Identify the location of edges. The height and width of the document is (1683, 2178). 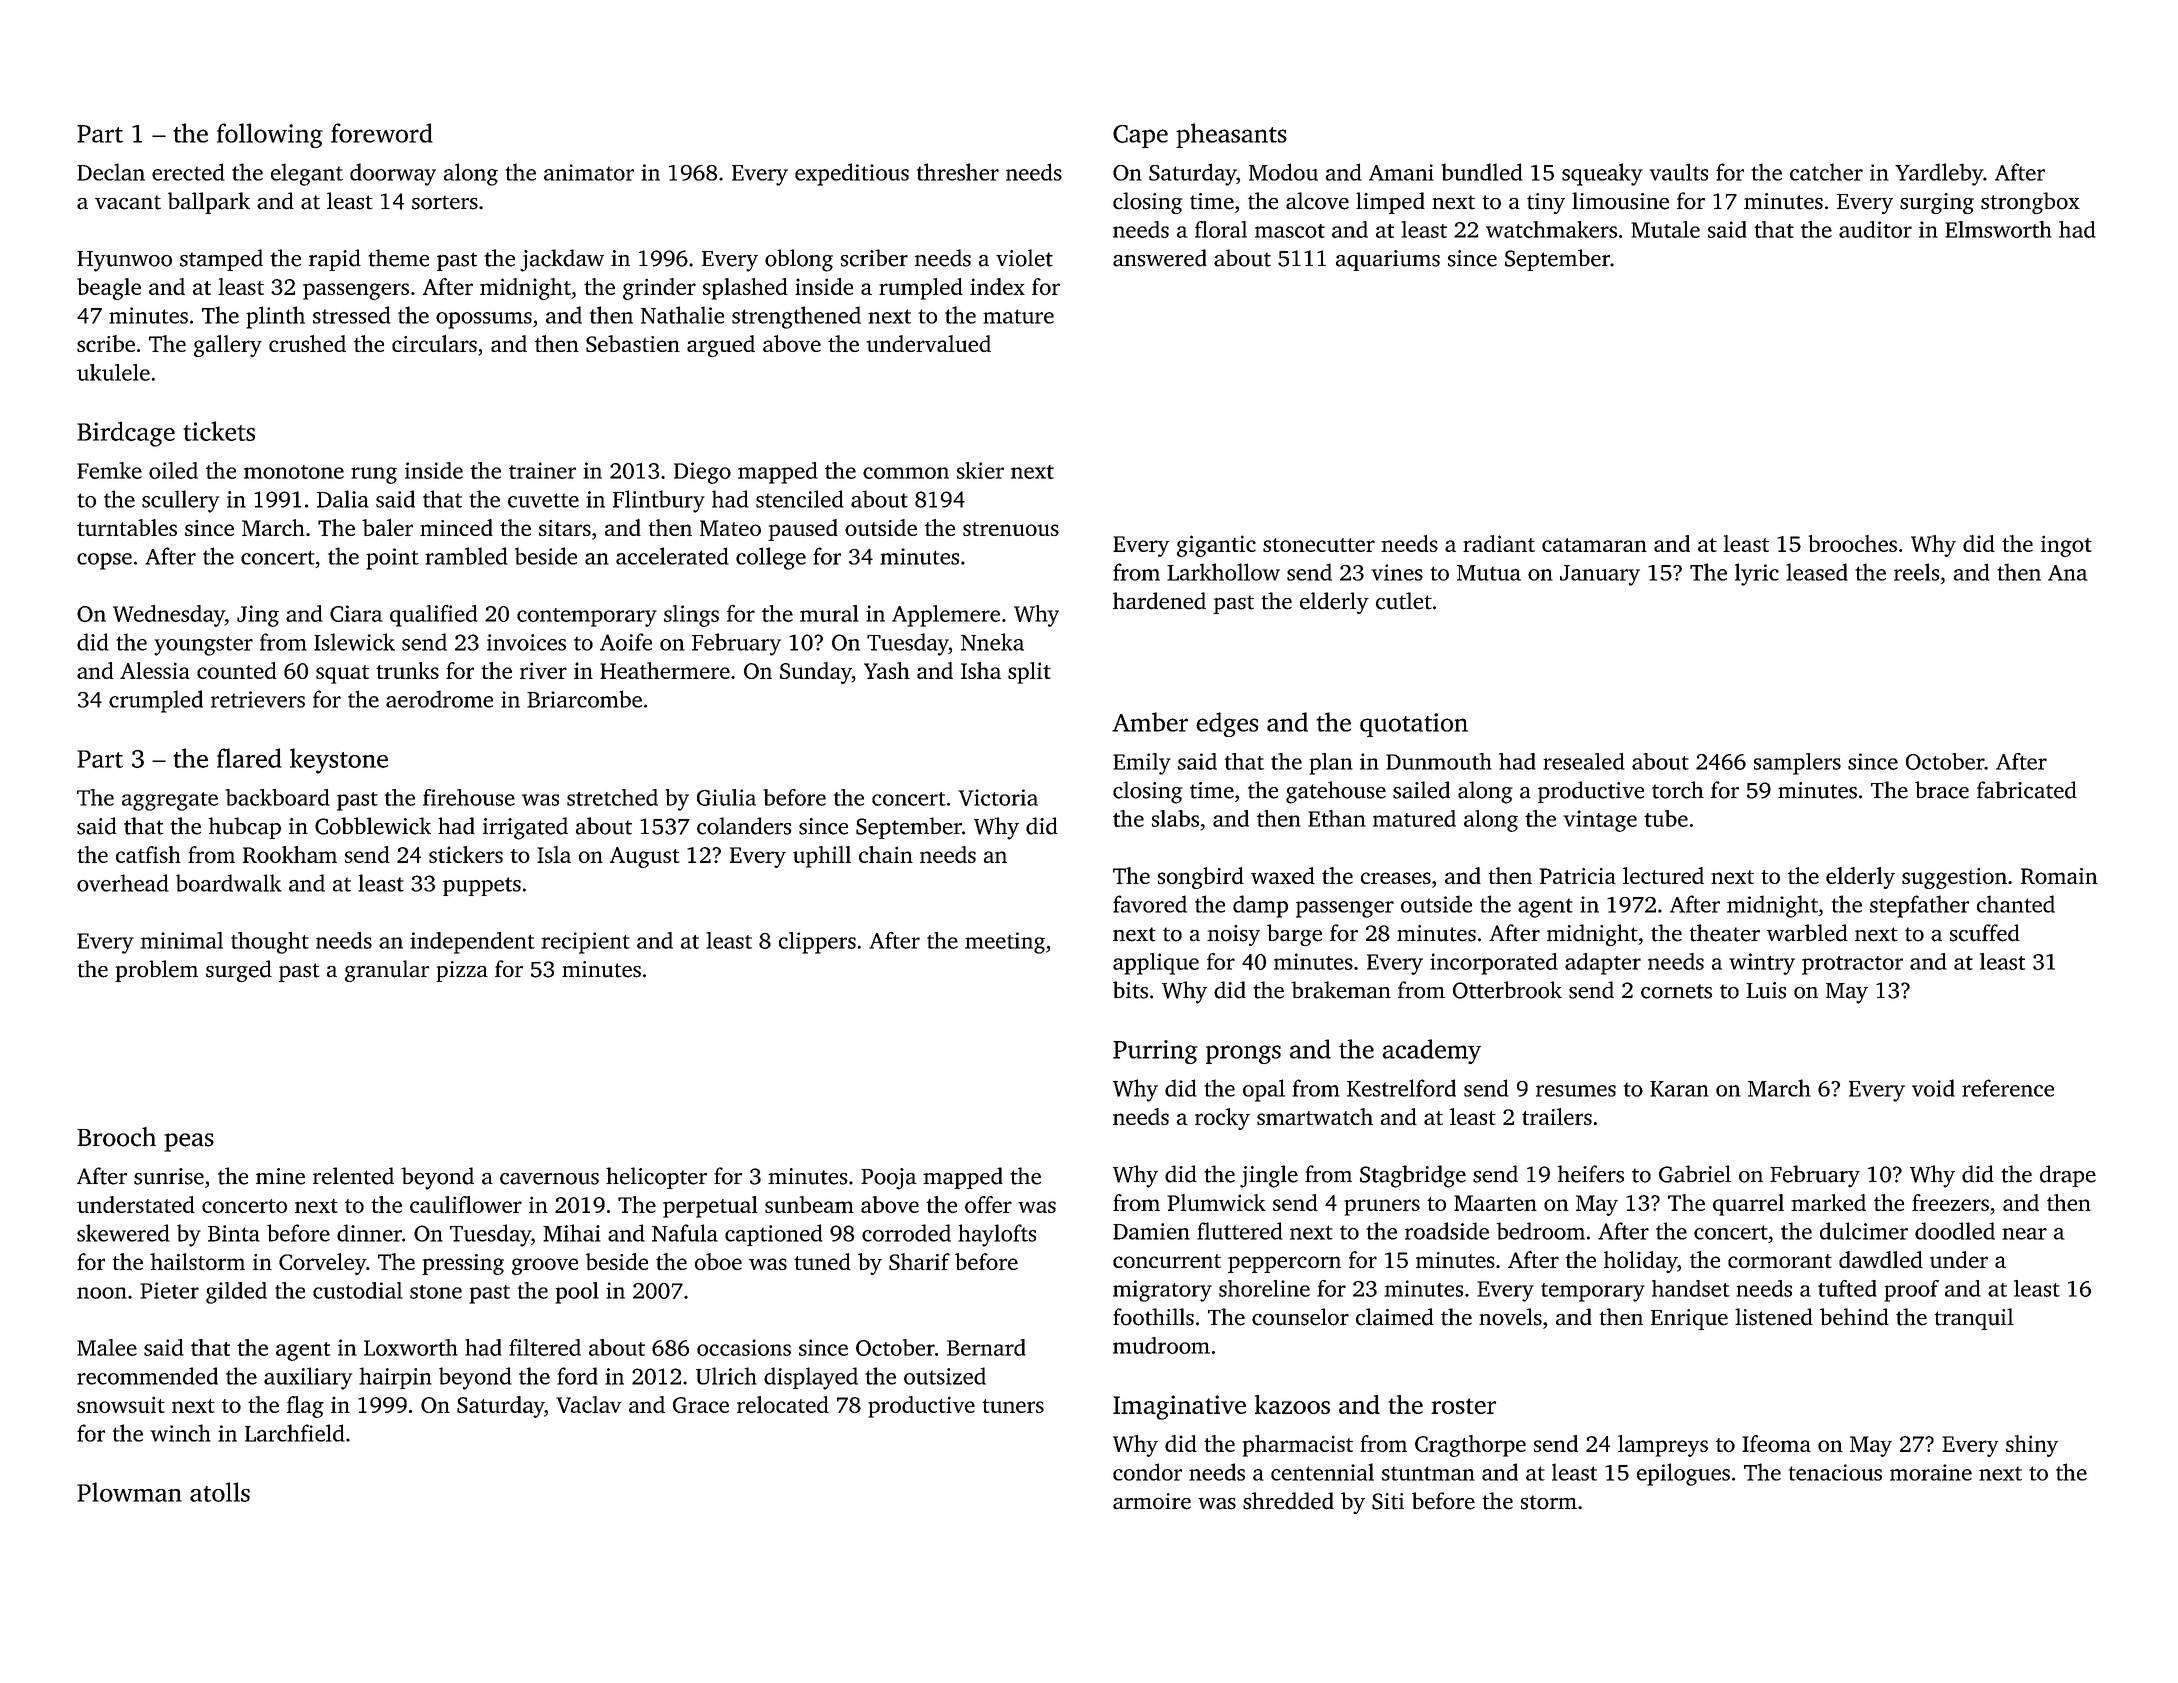
(1227, 724).
